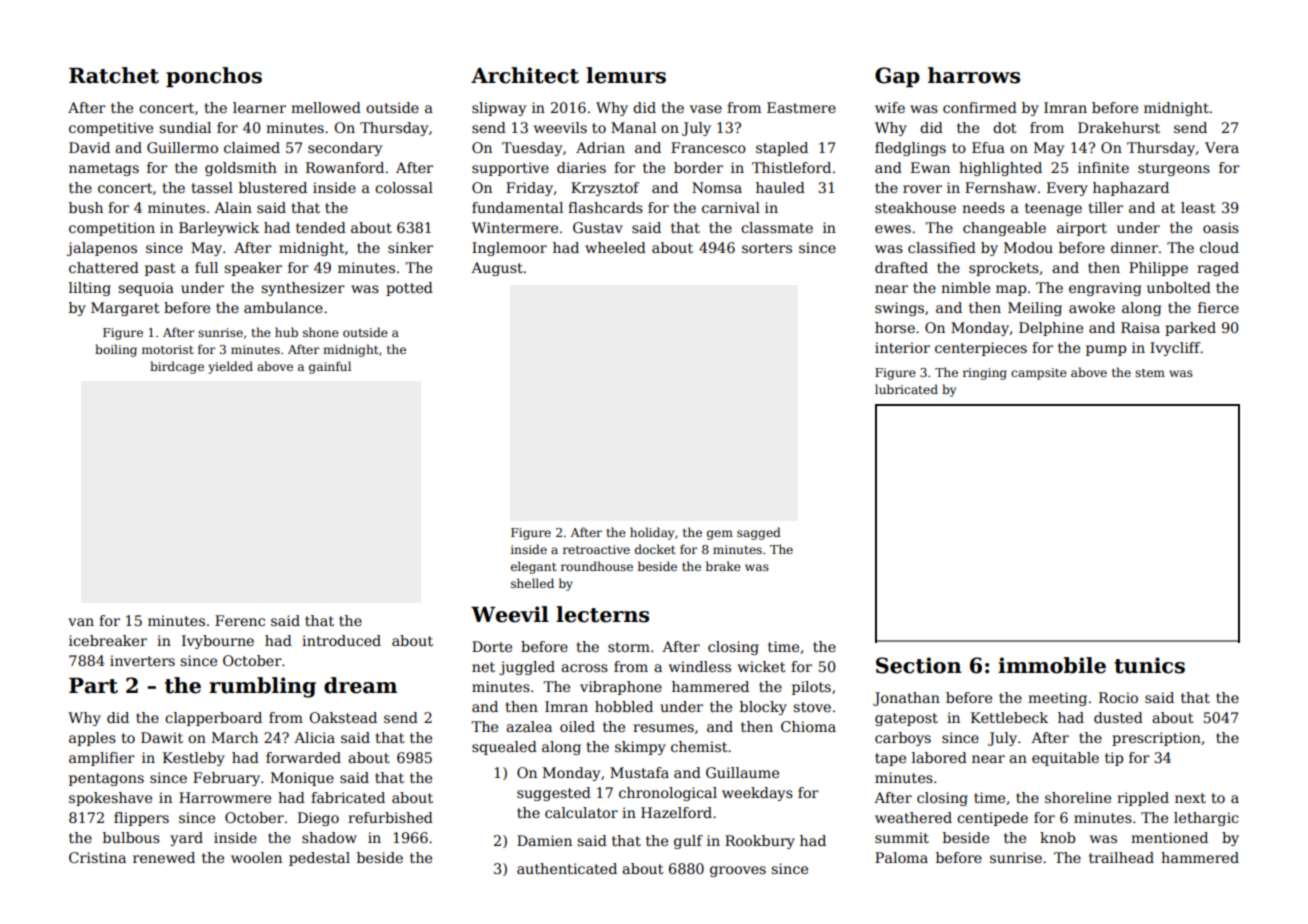  What do you see at coordinates (1149, 665) in the screenshot?
I see `tunics` at bounding box center [1149, 665].
